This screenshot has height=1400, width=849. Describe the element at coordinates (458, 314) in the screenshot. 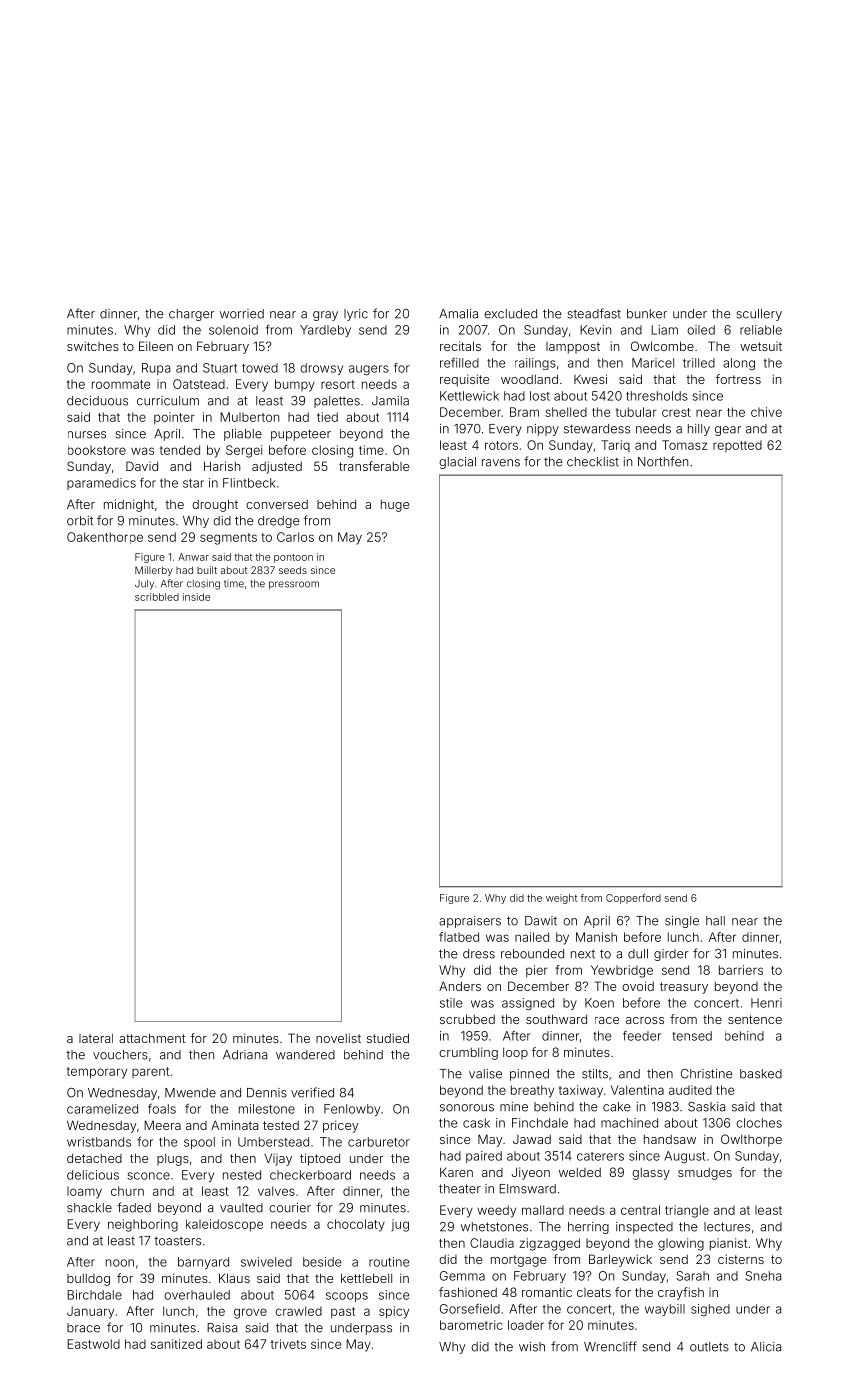

I see `Amalia` at that location.
